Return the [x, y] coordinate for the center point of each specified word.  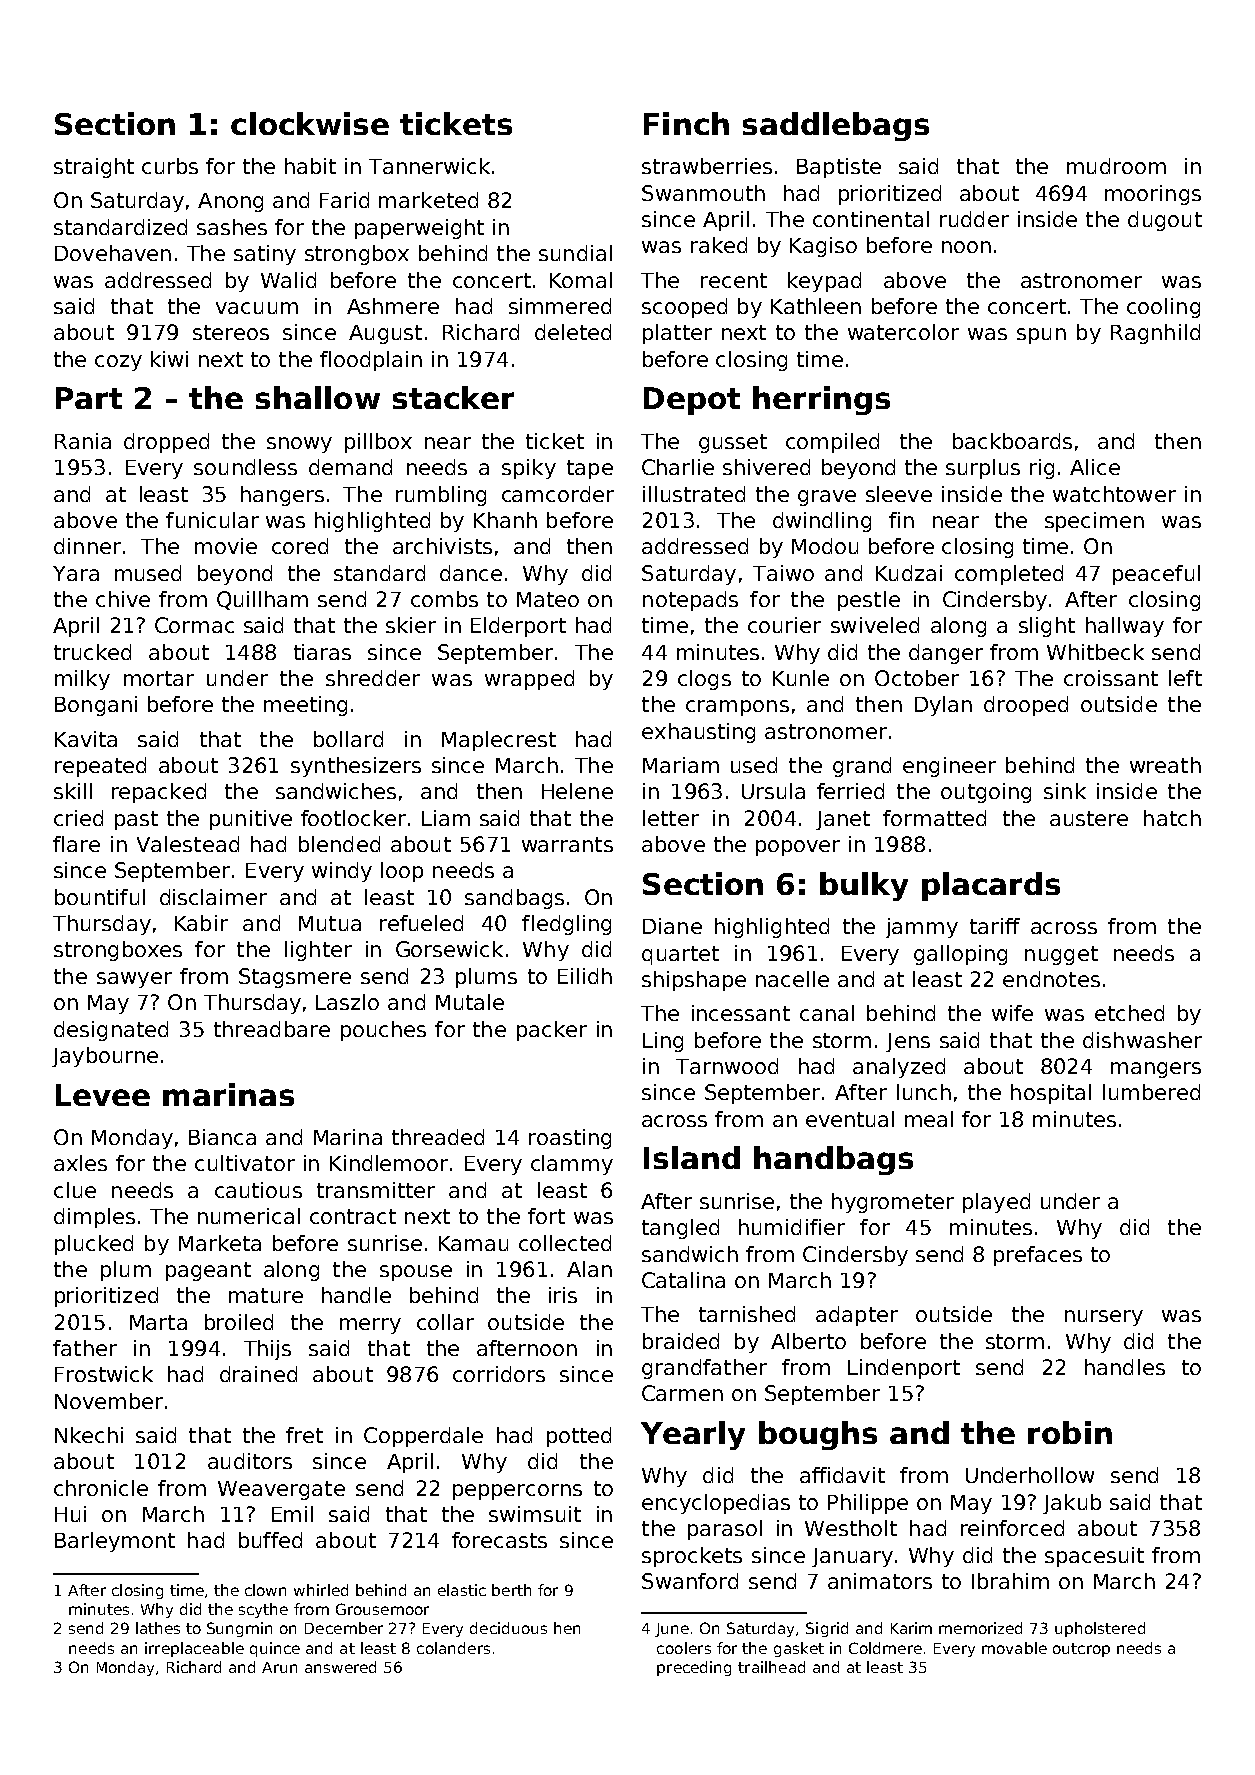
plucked [94, 1245]
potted [579, 1437]
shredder [373, 678]
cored [300, 546]
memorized [980, 1628]
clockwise [310, 123]
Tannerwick [429, 166]
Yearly [693, 1435]
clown [265, 1590]
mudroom [1116, 166]
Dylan [943, 706]
